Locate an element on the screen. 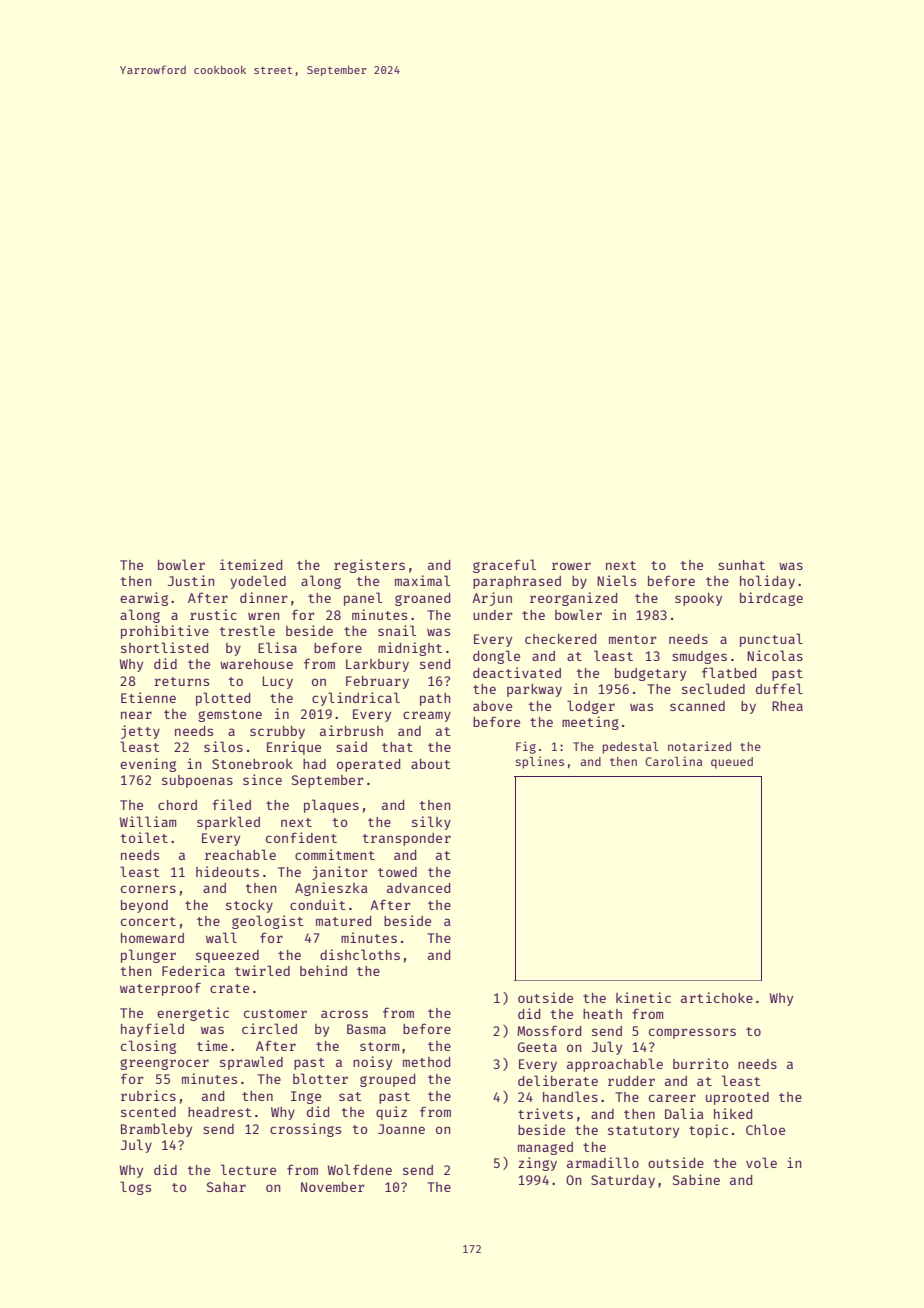 This screenshot has height=1308, width=924. Larkbury is located at coordinates (377, 665).
